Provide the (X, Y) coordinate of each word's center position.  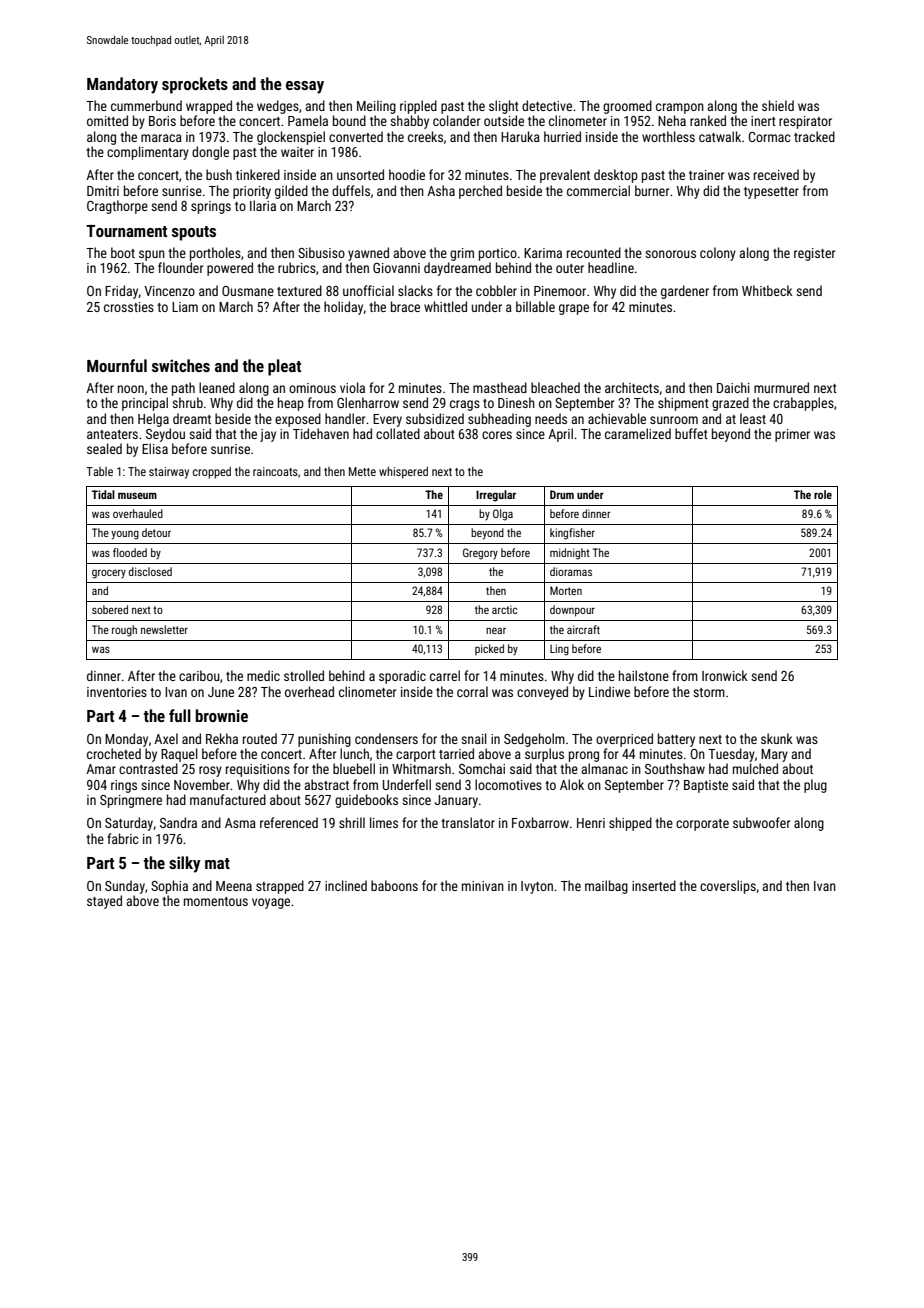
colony (718, 254)
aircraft (583, 629)
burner (652, 190)
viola (352, 387)
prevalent (565, 176)
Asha (441, 190)
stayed (104, 902)
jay (268, 435)
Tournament (126, 231)
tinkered (258, 174)
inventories (117, 692)
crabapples (803, 404)
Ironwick (725, 675)
